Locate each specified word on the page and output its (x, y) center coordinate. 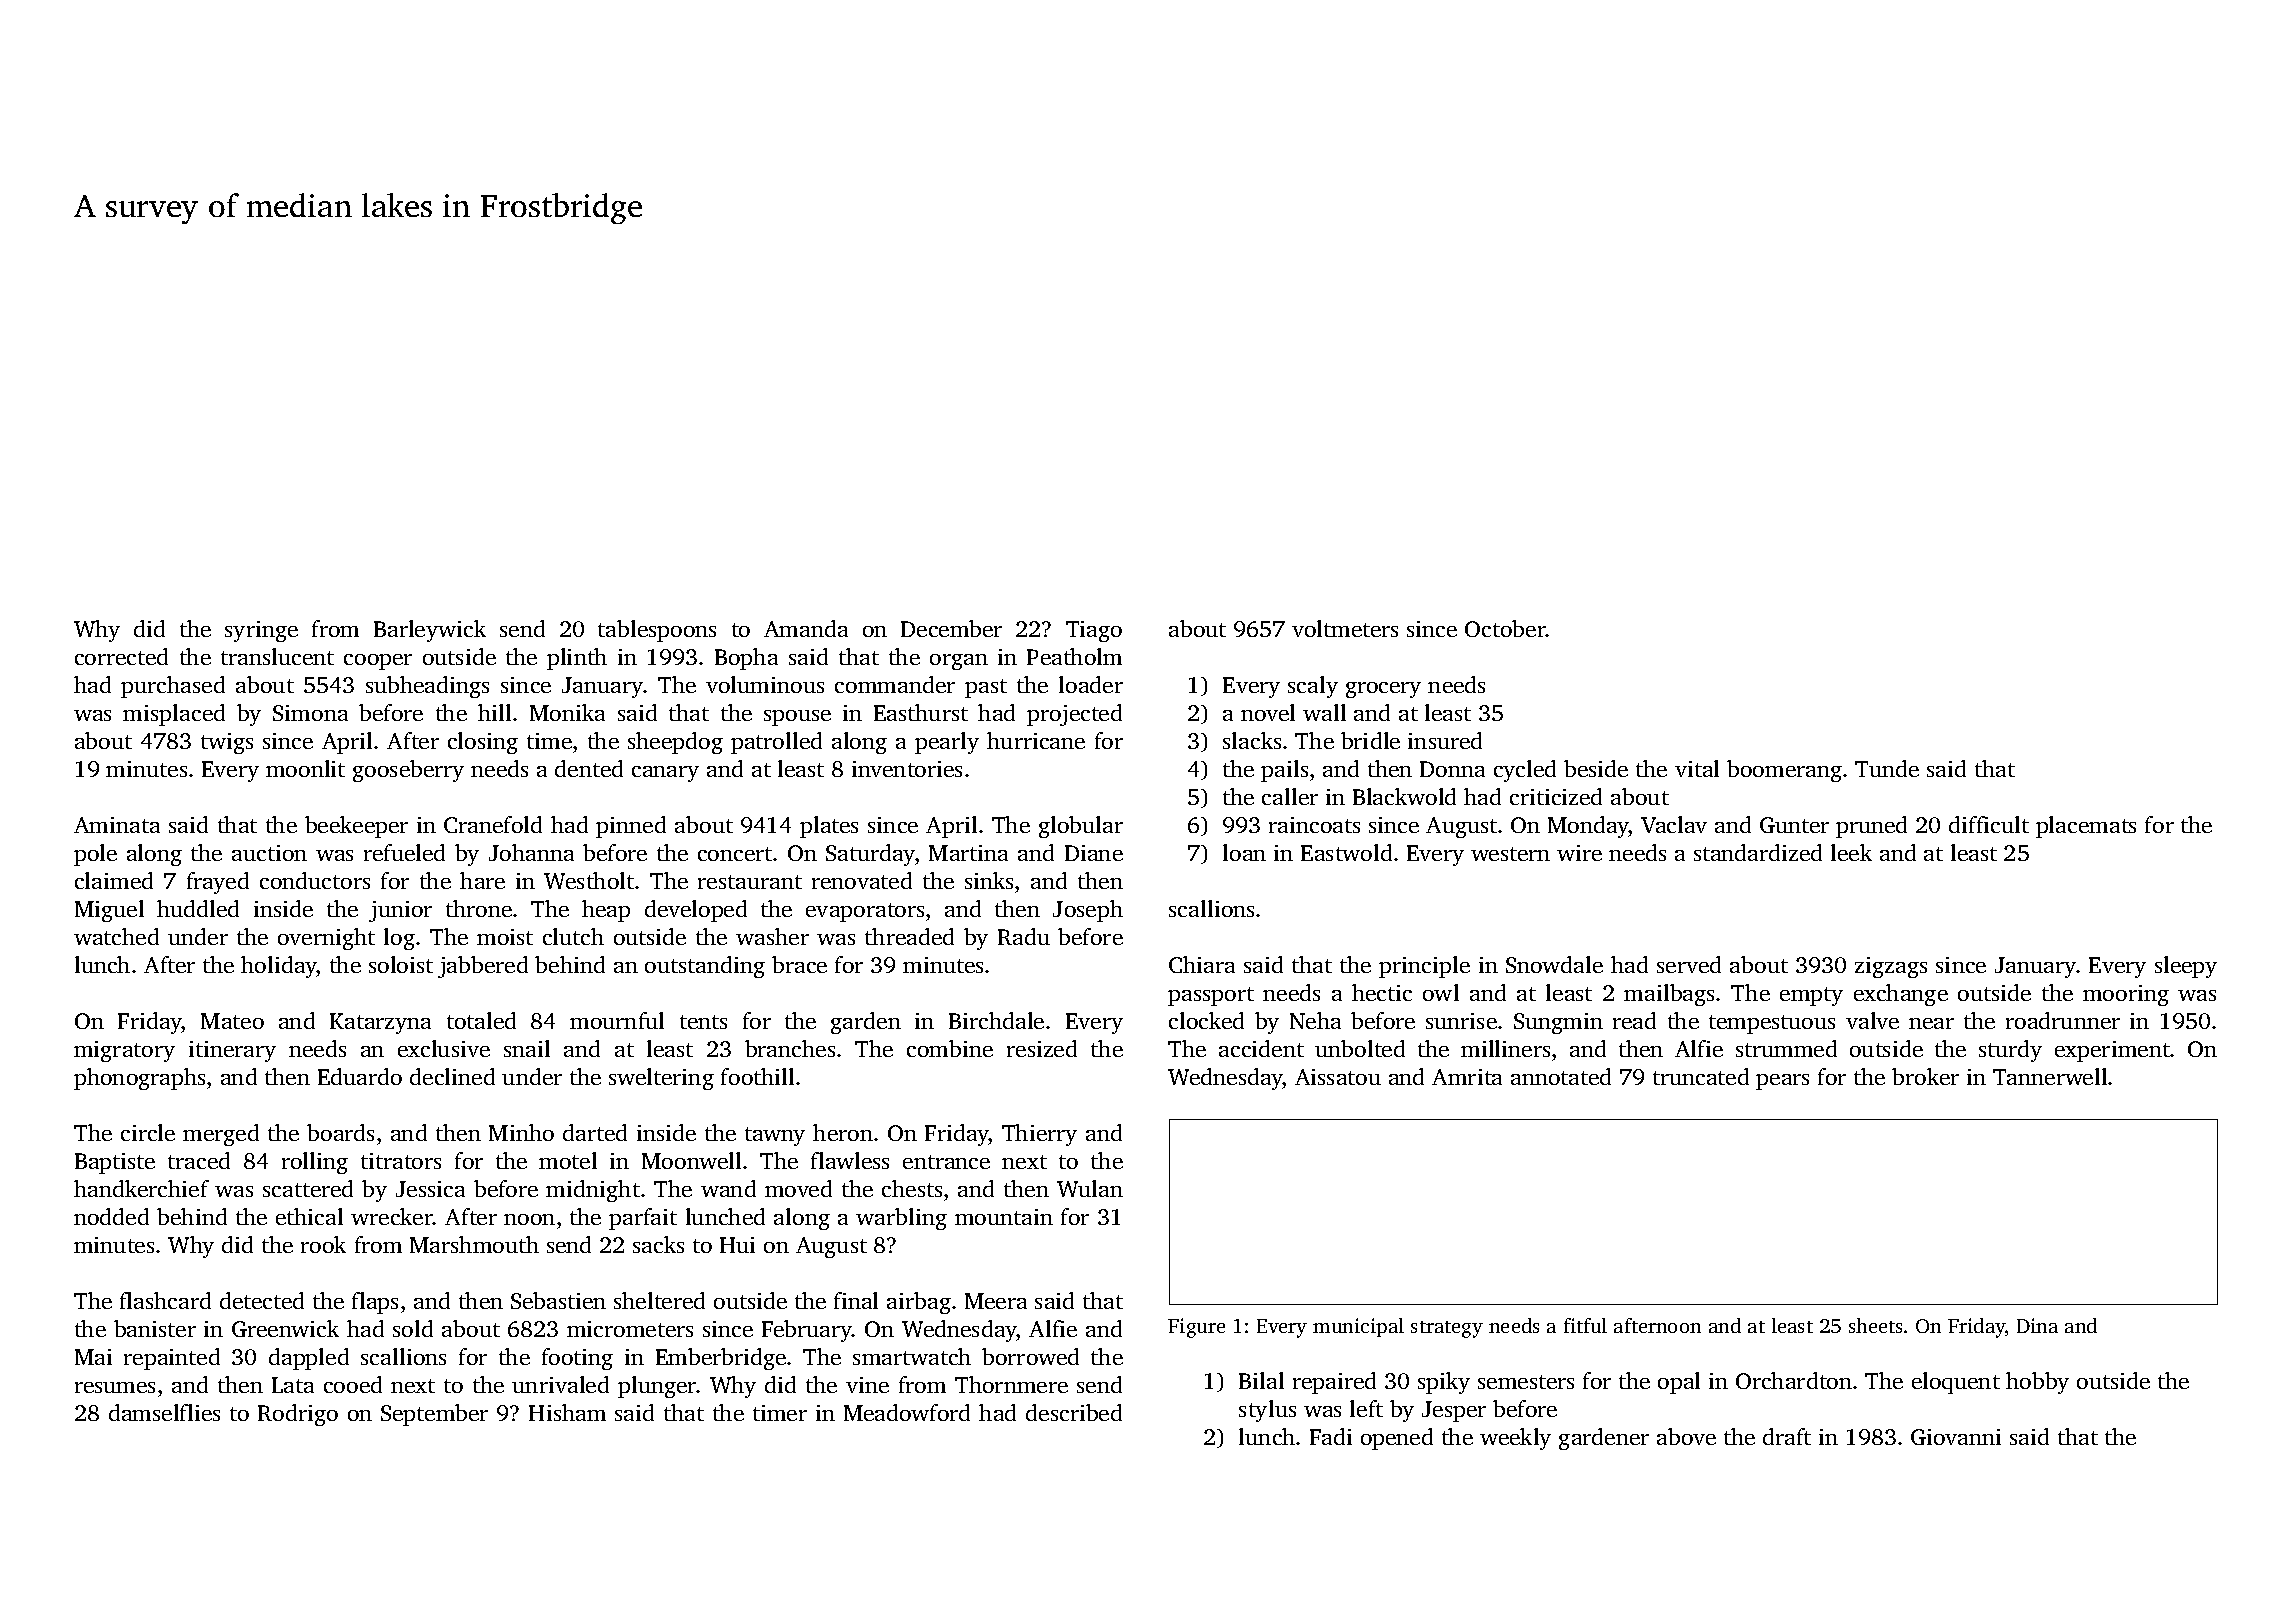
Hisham (567, 1412)
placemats (2086, 827)
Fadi (1331, 1436)
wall (1324, 712)
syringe (261, 631)
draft (1787, 1436)
